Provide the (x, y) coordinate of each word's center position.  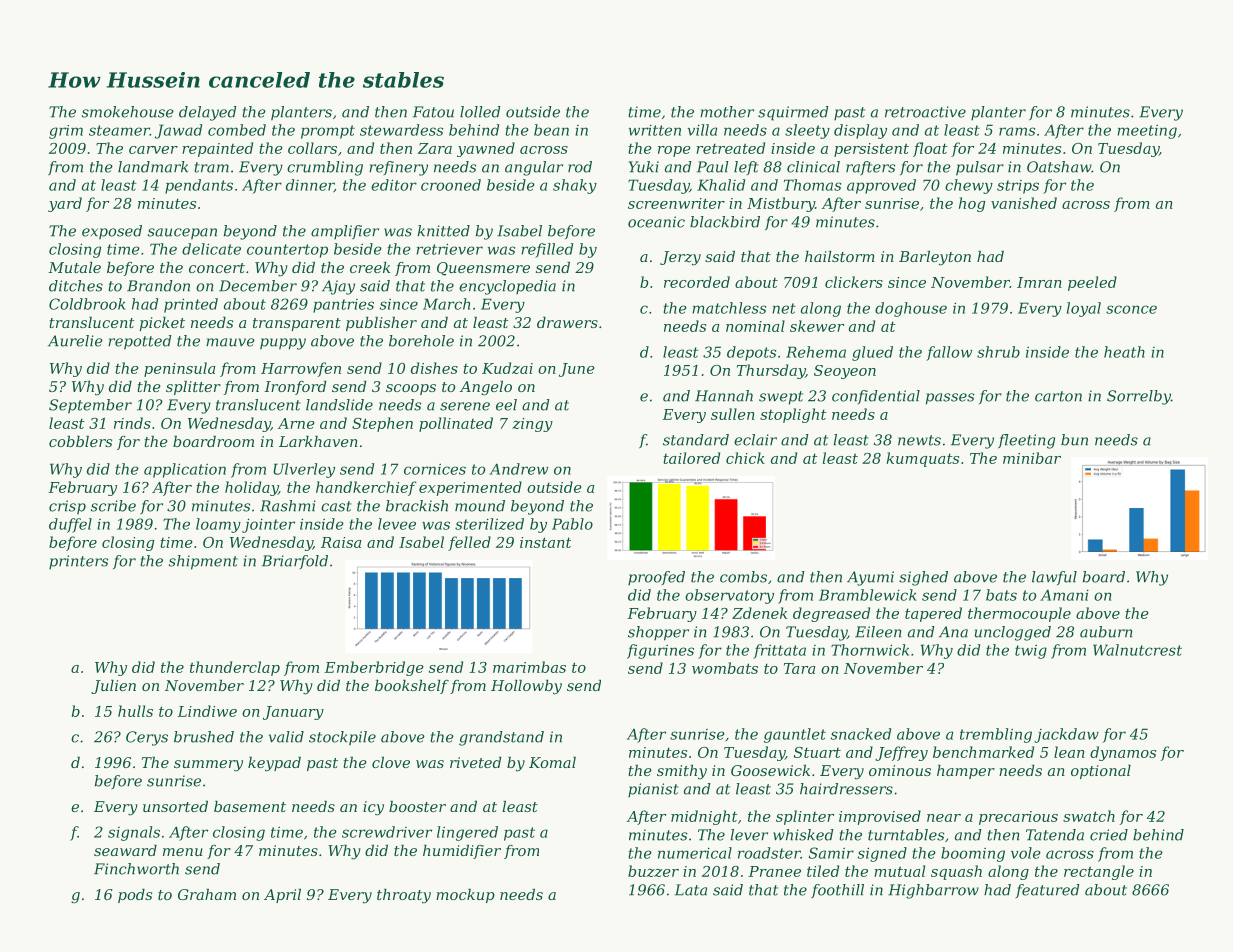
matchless (729, 308)
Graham (207, 894)
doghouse (911, 309)
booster (417, 806)
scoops (411, 389)
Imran (1039, 282)
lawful (1054, 578)
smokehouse (128, 112)
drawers (567, 322)
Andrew (518, 469)
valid (286, 737)
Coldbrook (87, 304)
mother (727, 112)
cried (1109, 835)
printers (78, 562)
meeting (1147, 132)
